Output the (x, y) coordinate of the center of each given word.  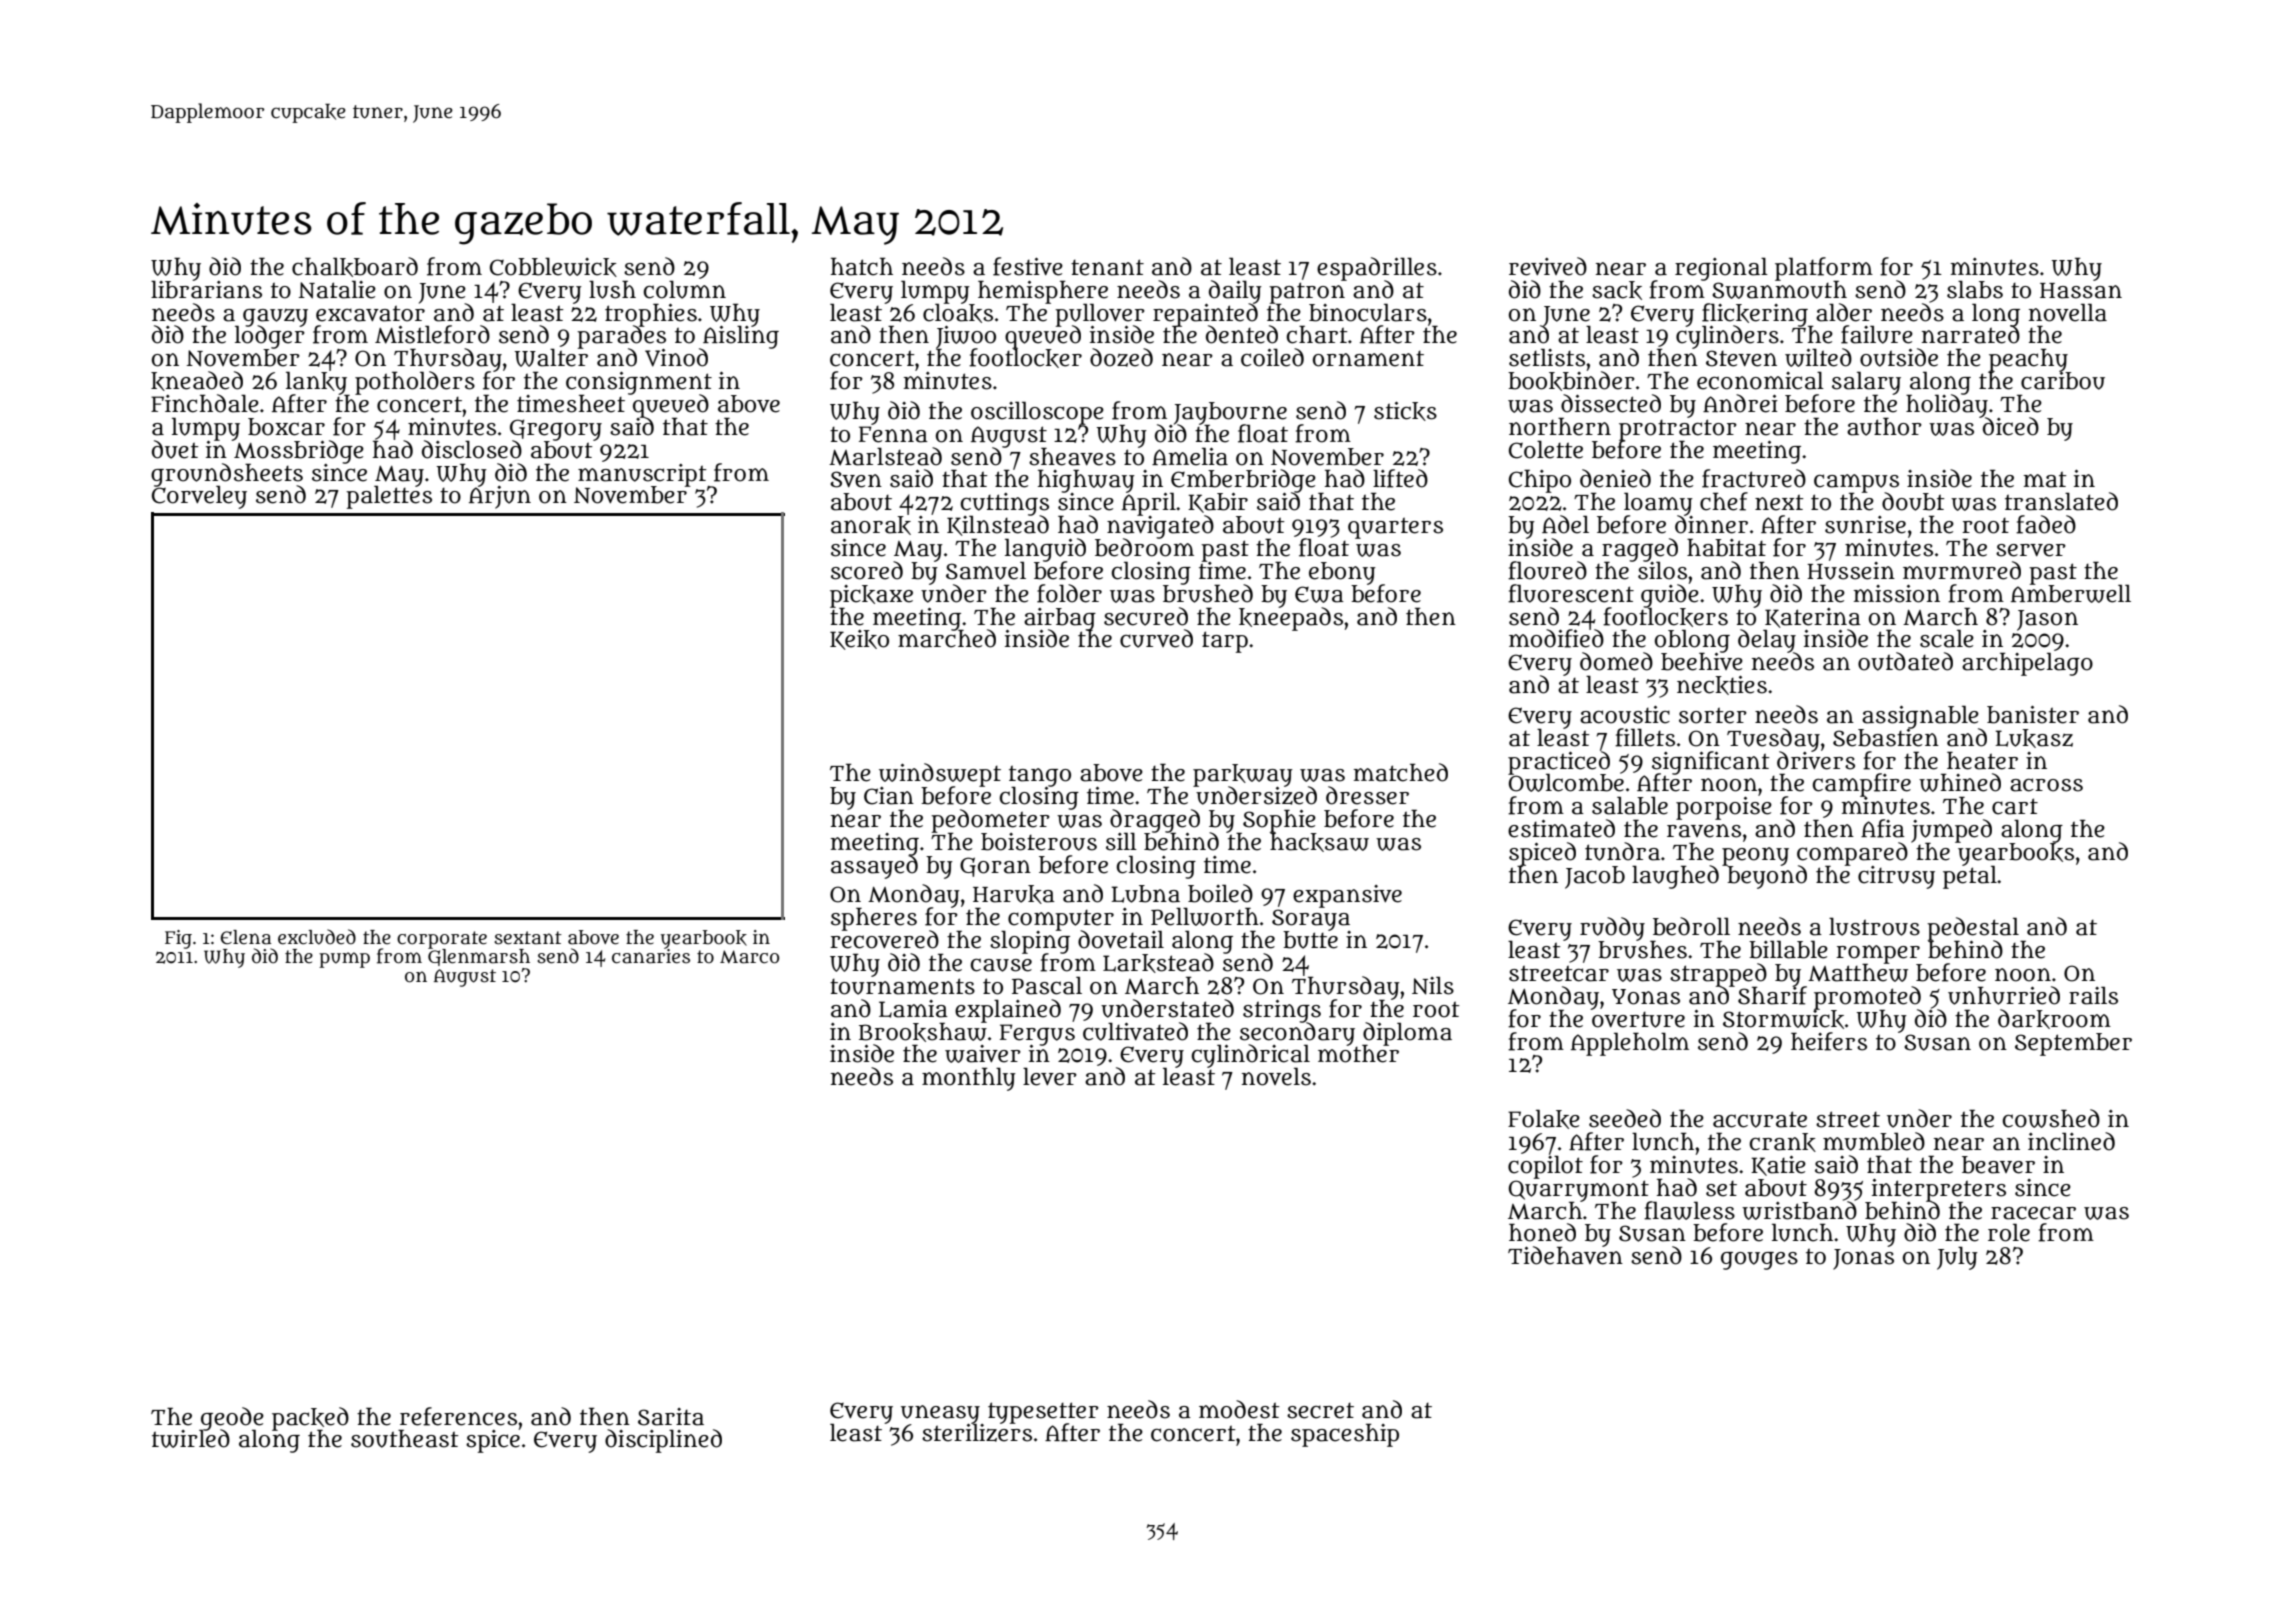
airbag (1060, 619)
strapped (1718, 974)
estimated (1561, 828)
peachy (2028, 360)
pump (344, 960)
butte (1310, 940)
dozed (1121, 357)
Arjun (500, 497)
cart (2015, 806)
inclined (2071, 1141)
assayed (874, 867)
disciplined (663, 1441)
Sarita (671, 1417)
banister (2033, 715)
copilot (1545, 1167)
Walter (551, 358)
